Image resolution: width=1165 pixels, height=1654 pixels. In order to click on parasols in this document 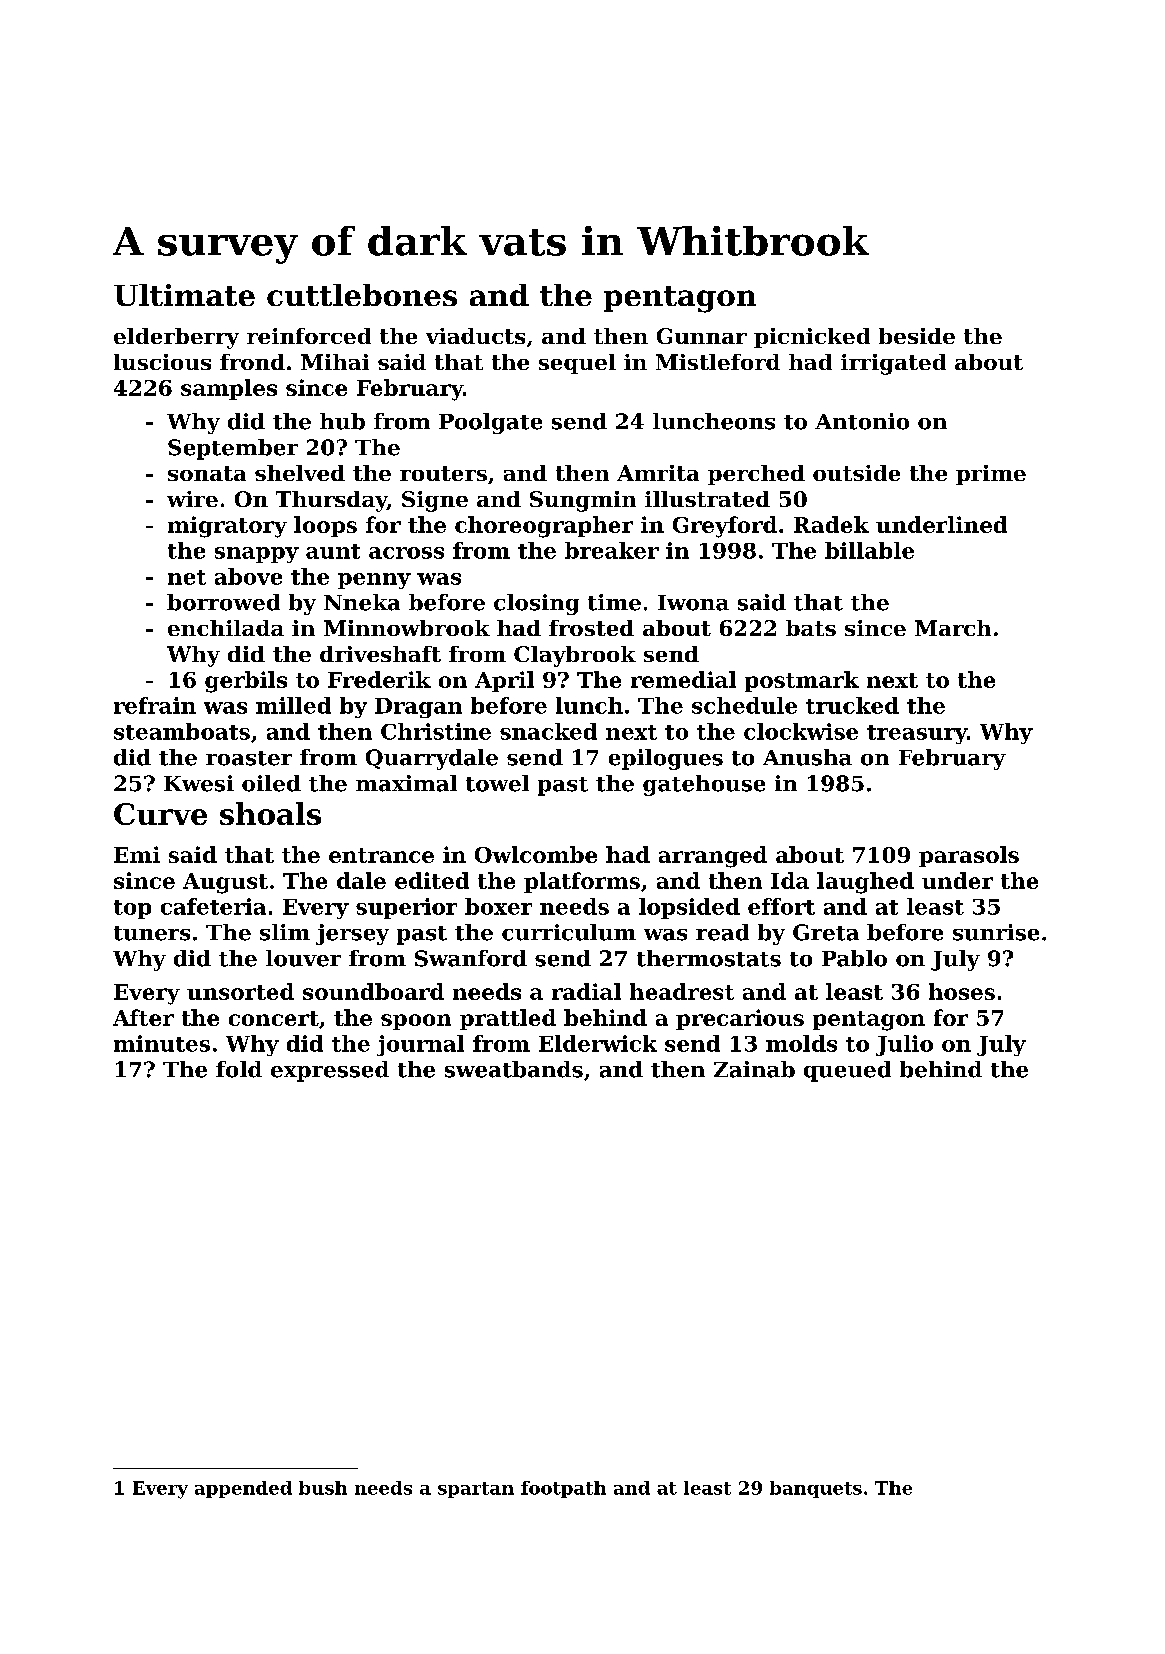, I will do `click(969, 856)`.
